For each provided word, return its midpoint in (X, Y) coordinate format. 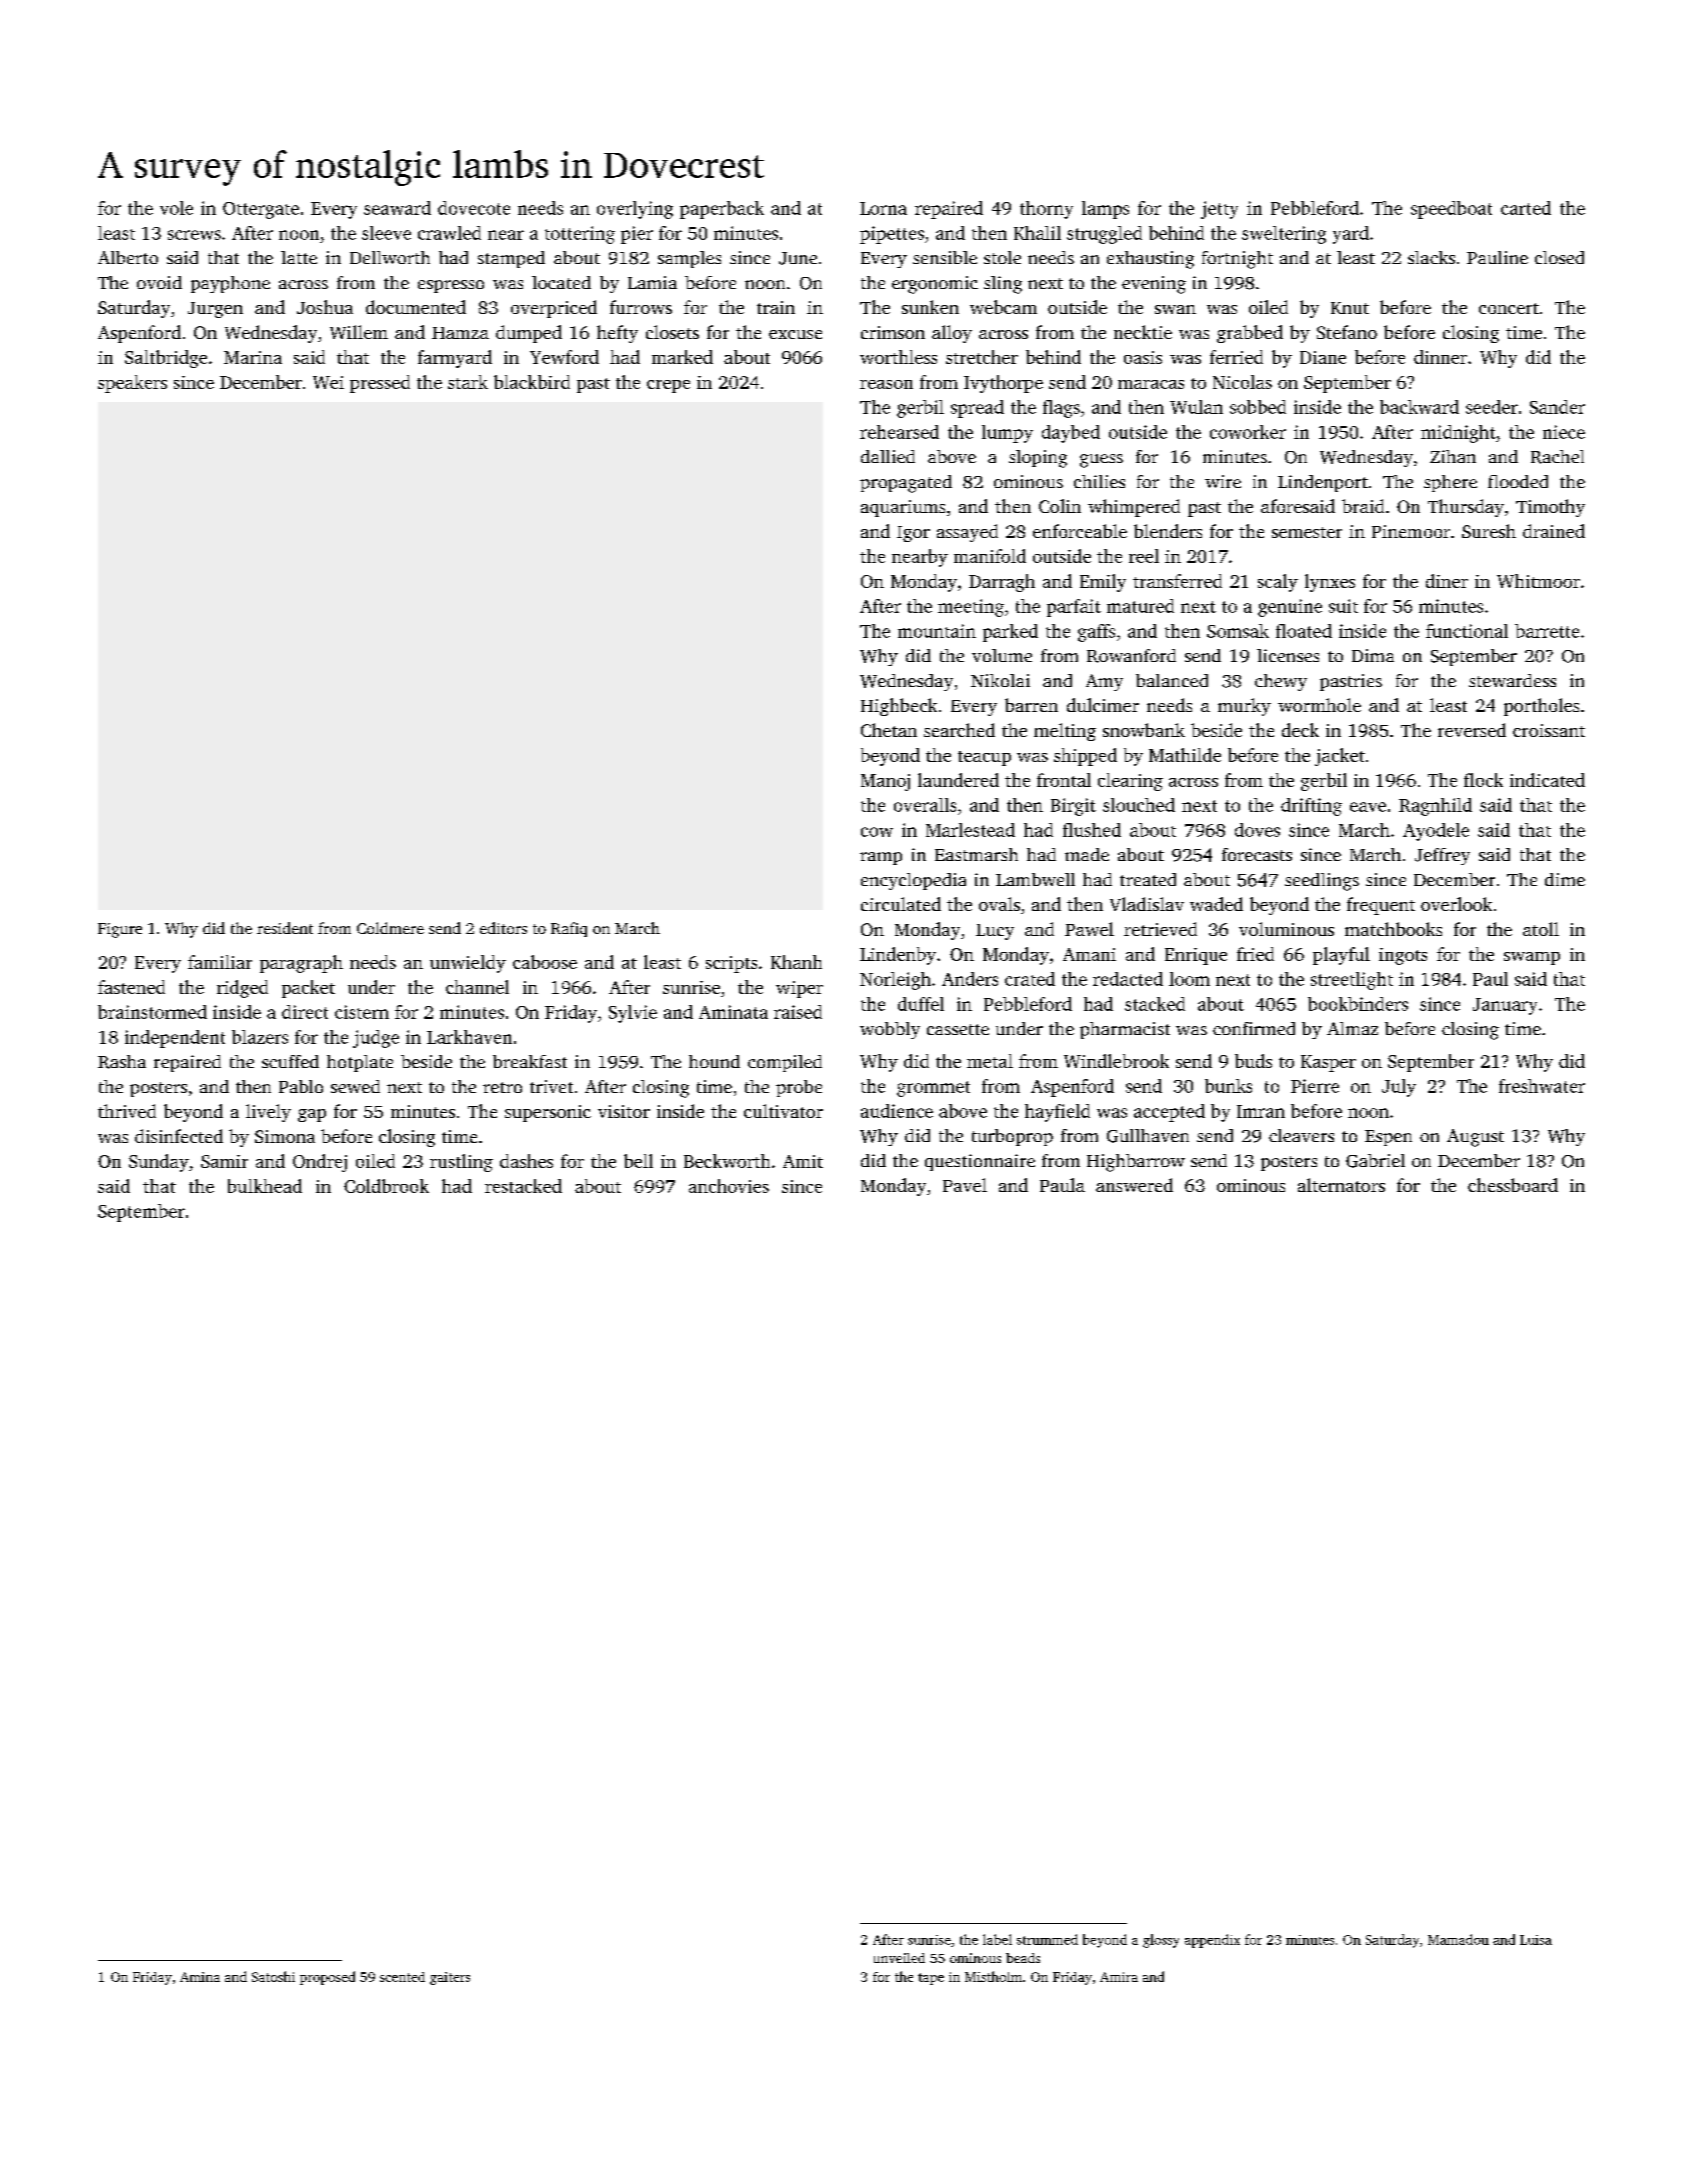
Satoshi (273, 1976)
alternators (1341, 1185)
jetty (1219, 210)
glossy (1161, 1941)
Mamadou (1458, 1939)
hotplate (360, 1063)
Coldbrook (386, 1186)
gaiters (450, 1978)
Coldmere (390, 928)
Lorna (883, 208)
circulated (901, 904)
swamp (1532, 958)
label (997, 1939)
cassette (958, 1029)
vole (176, 208)
